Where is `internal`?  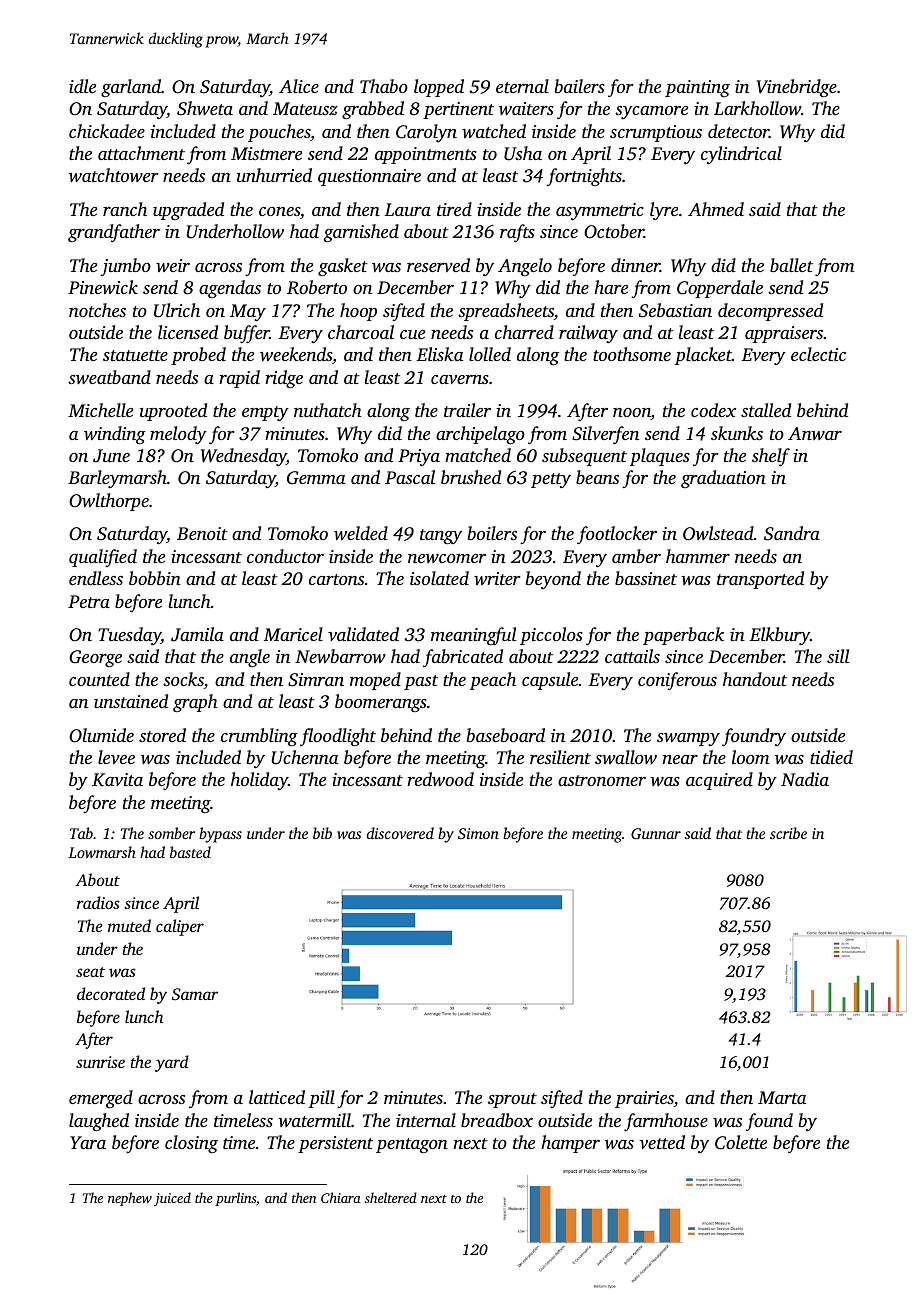 internal is located at coordinates (426, 1120).
